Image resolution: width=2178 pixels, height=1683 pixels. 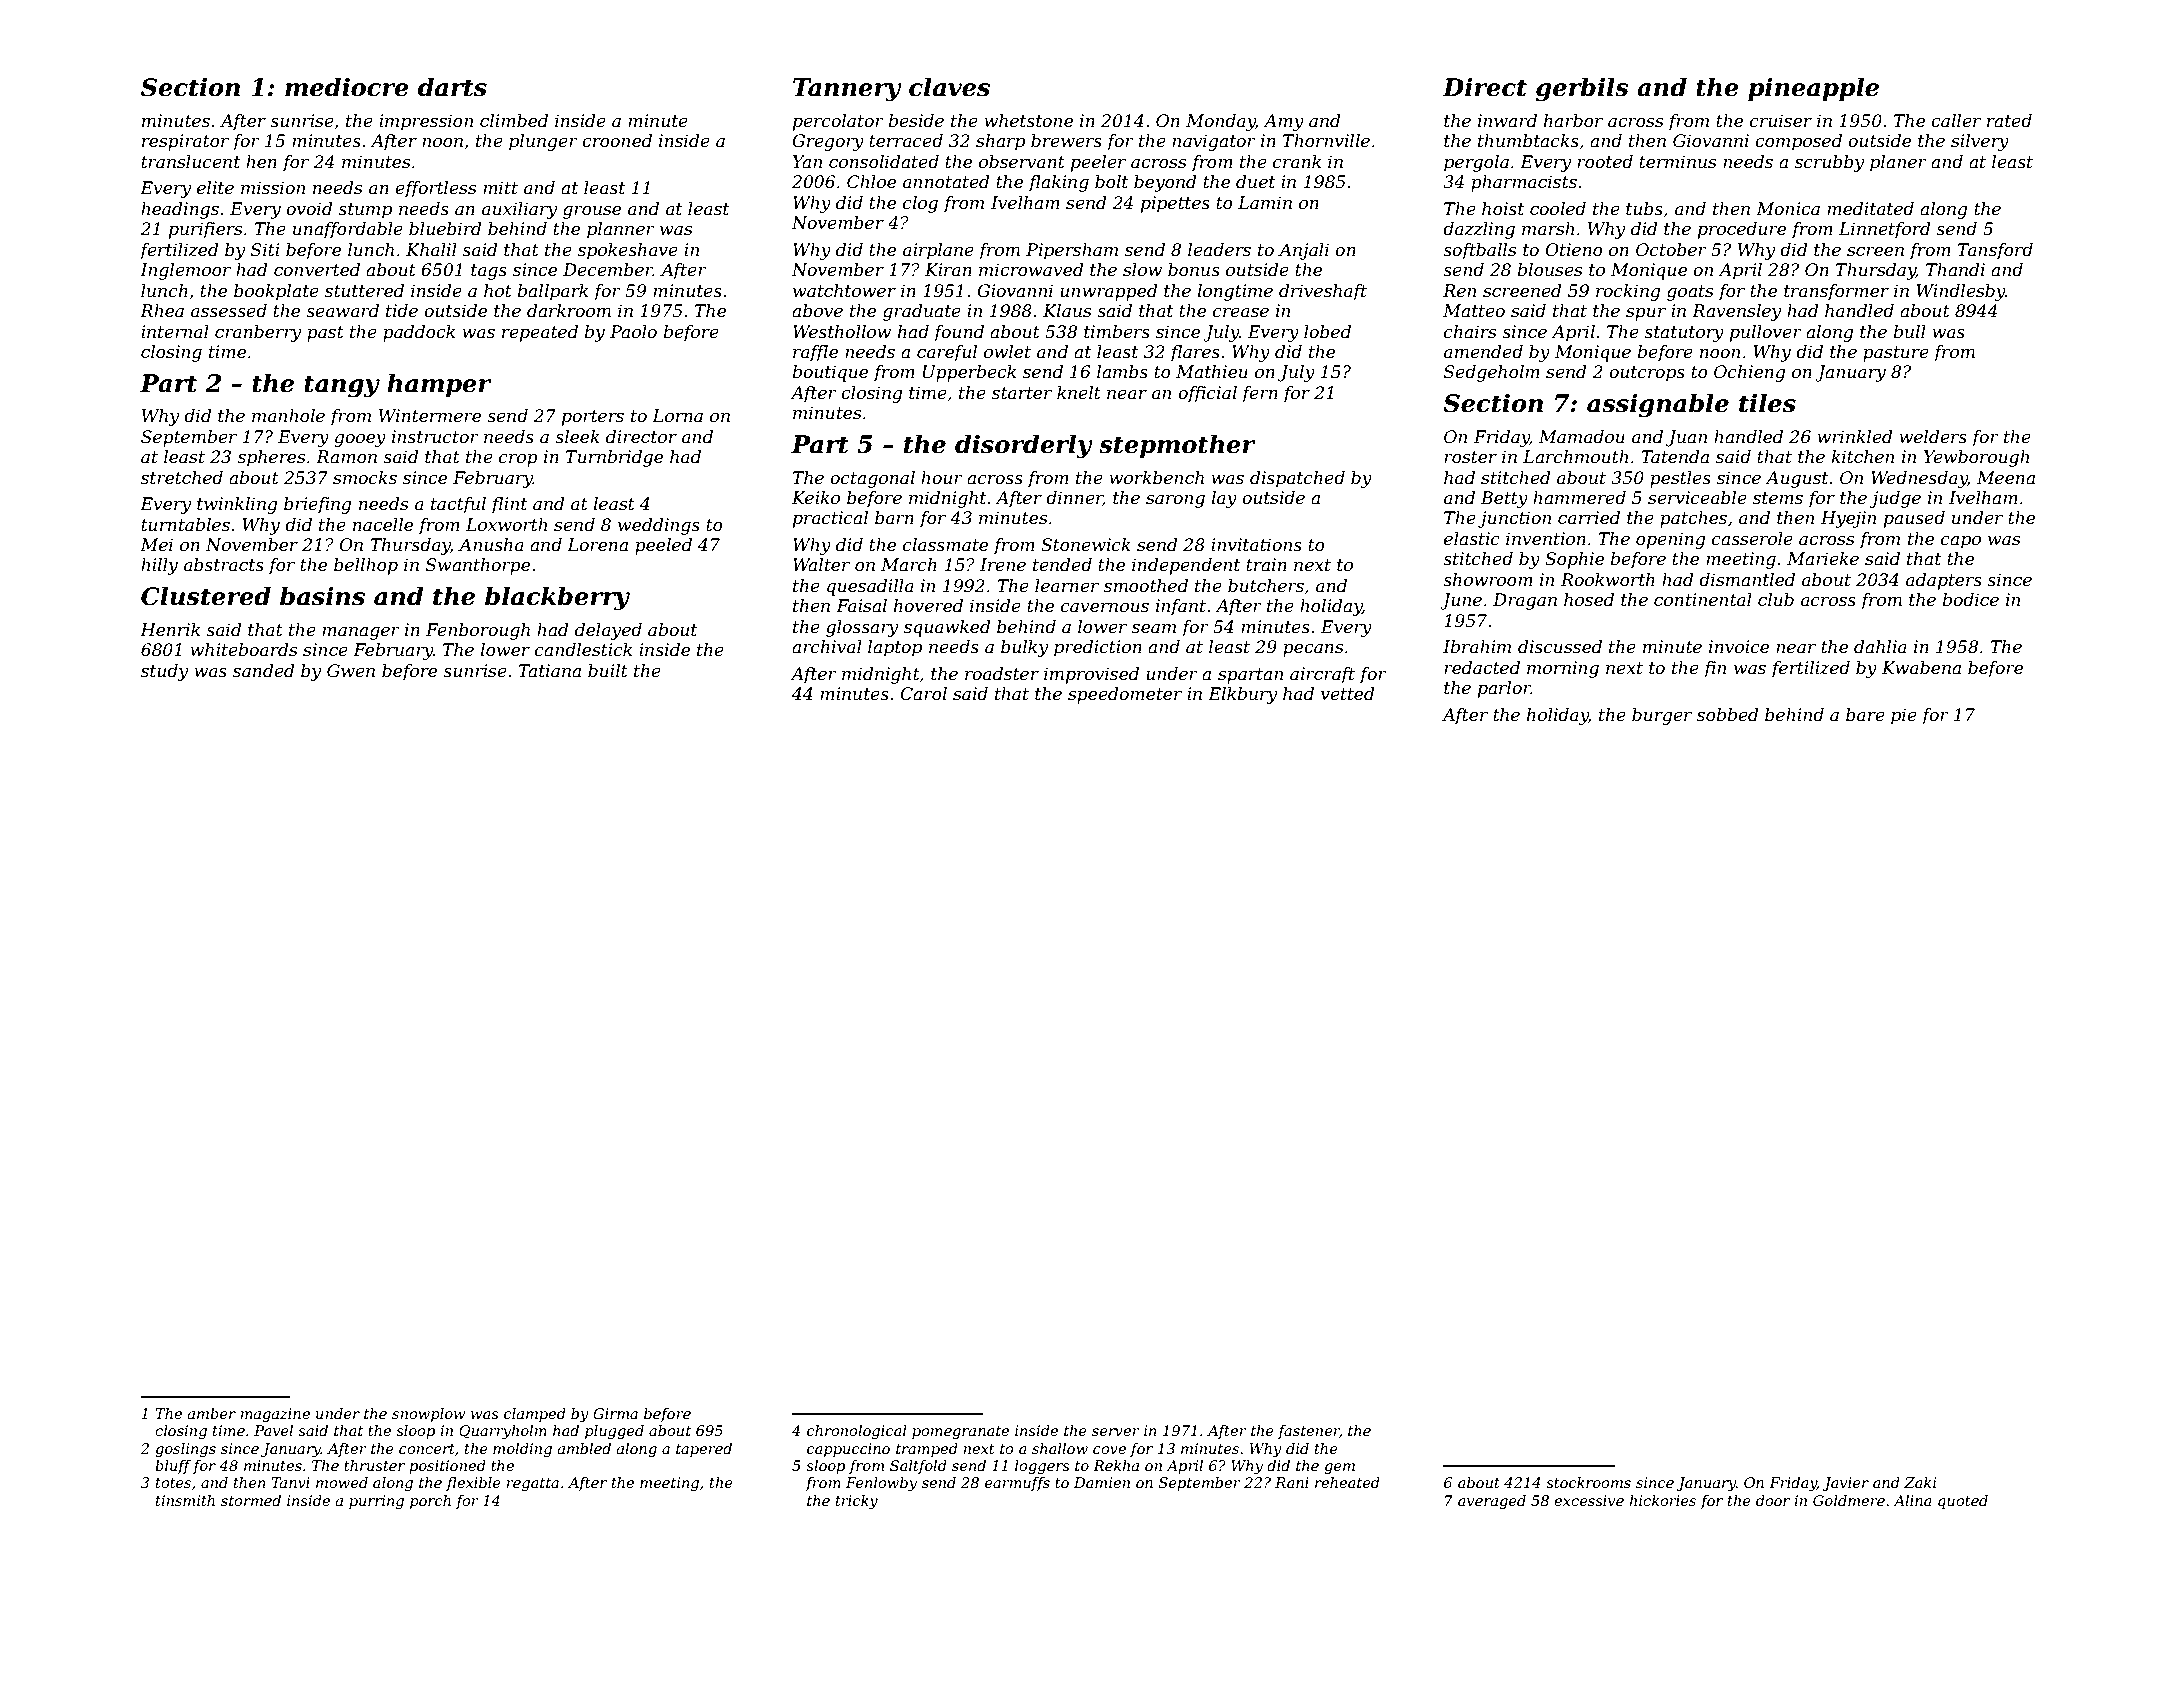 I want to click on grouse, so click(x=592, y=212).
